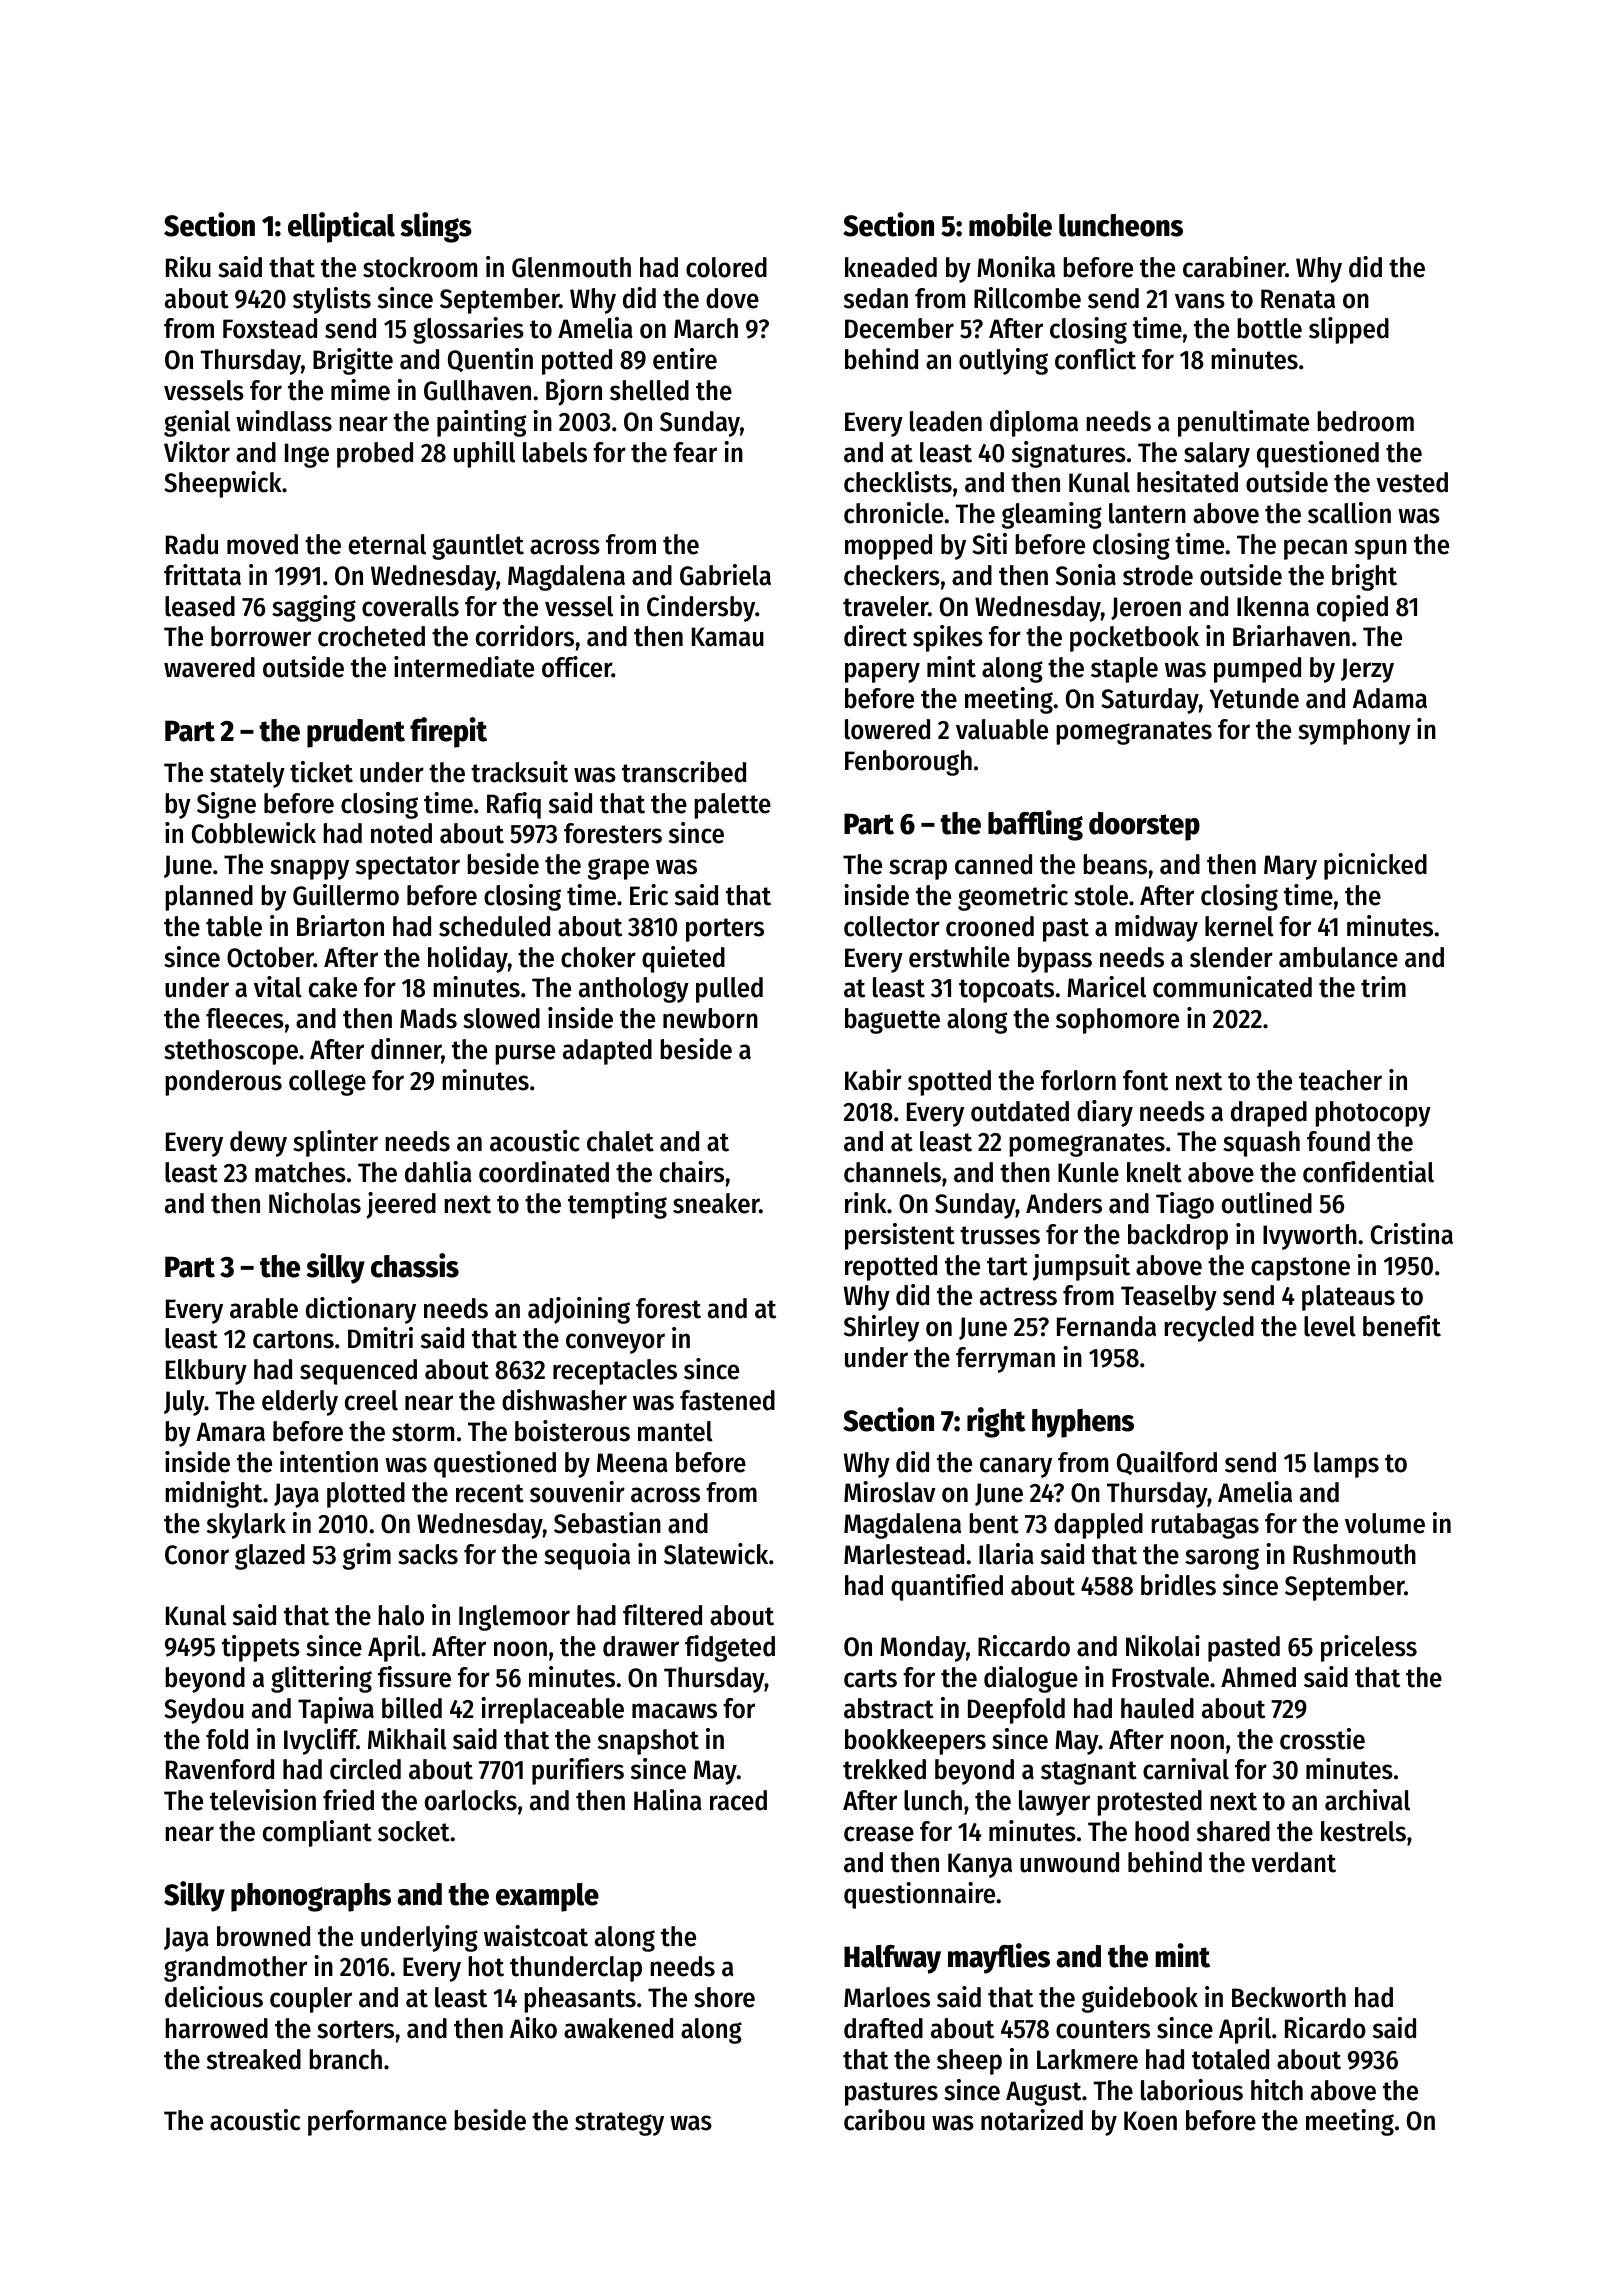  Describe the element at coordinates (884, 2120) in the page. I see `caribou` at that location.
